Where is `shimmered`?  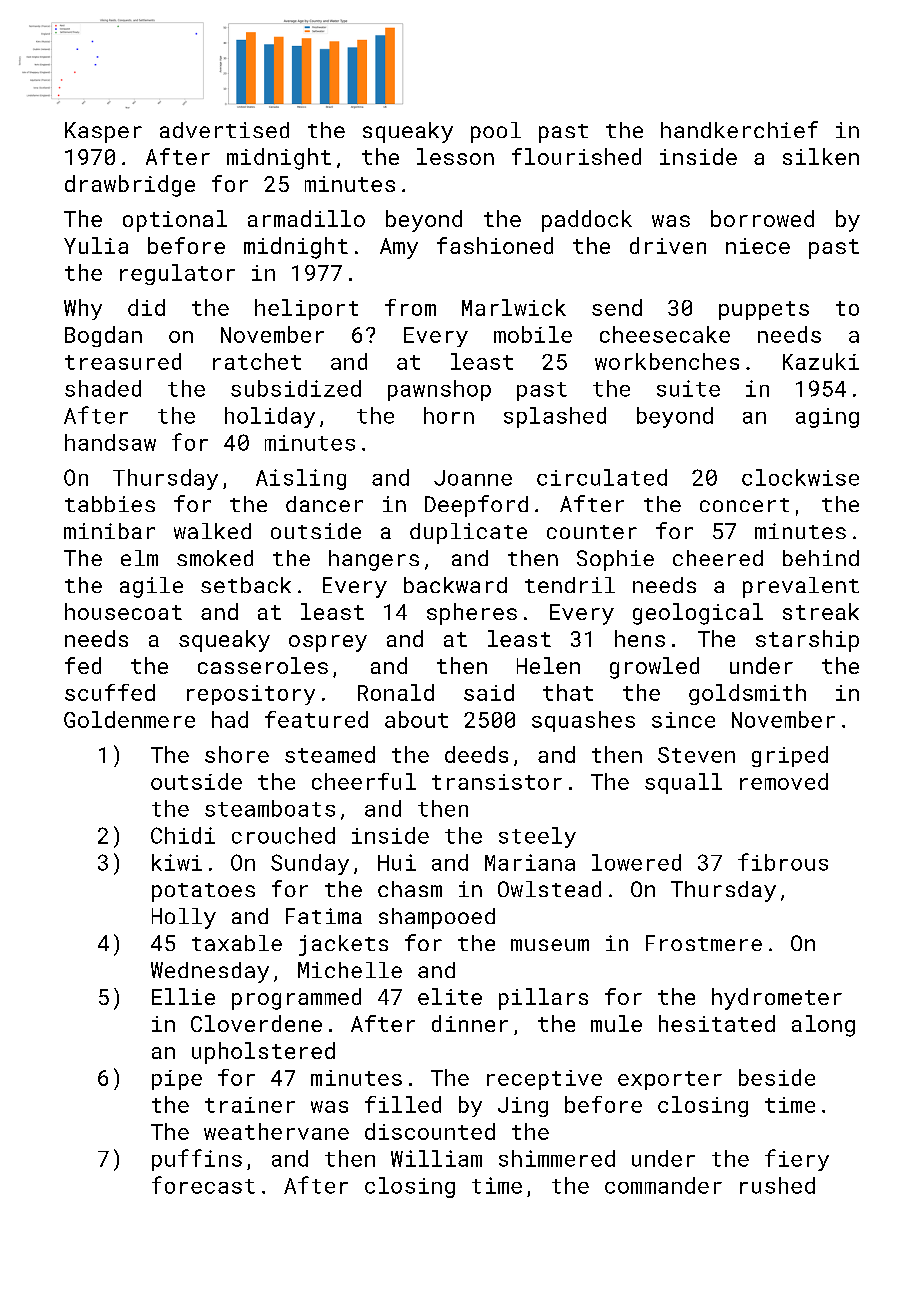
shimmered is located at coordinates (557, 1158).
